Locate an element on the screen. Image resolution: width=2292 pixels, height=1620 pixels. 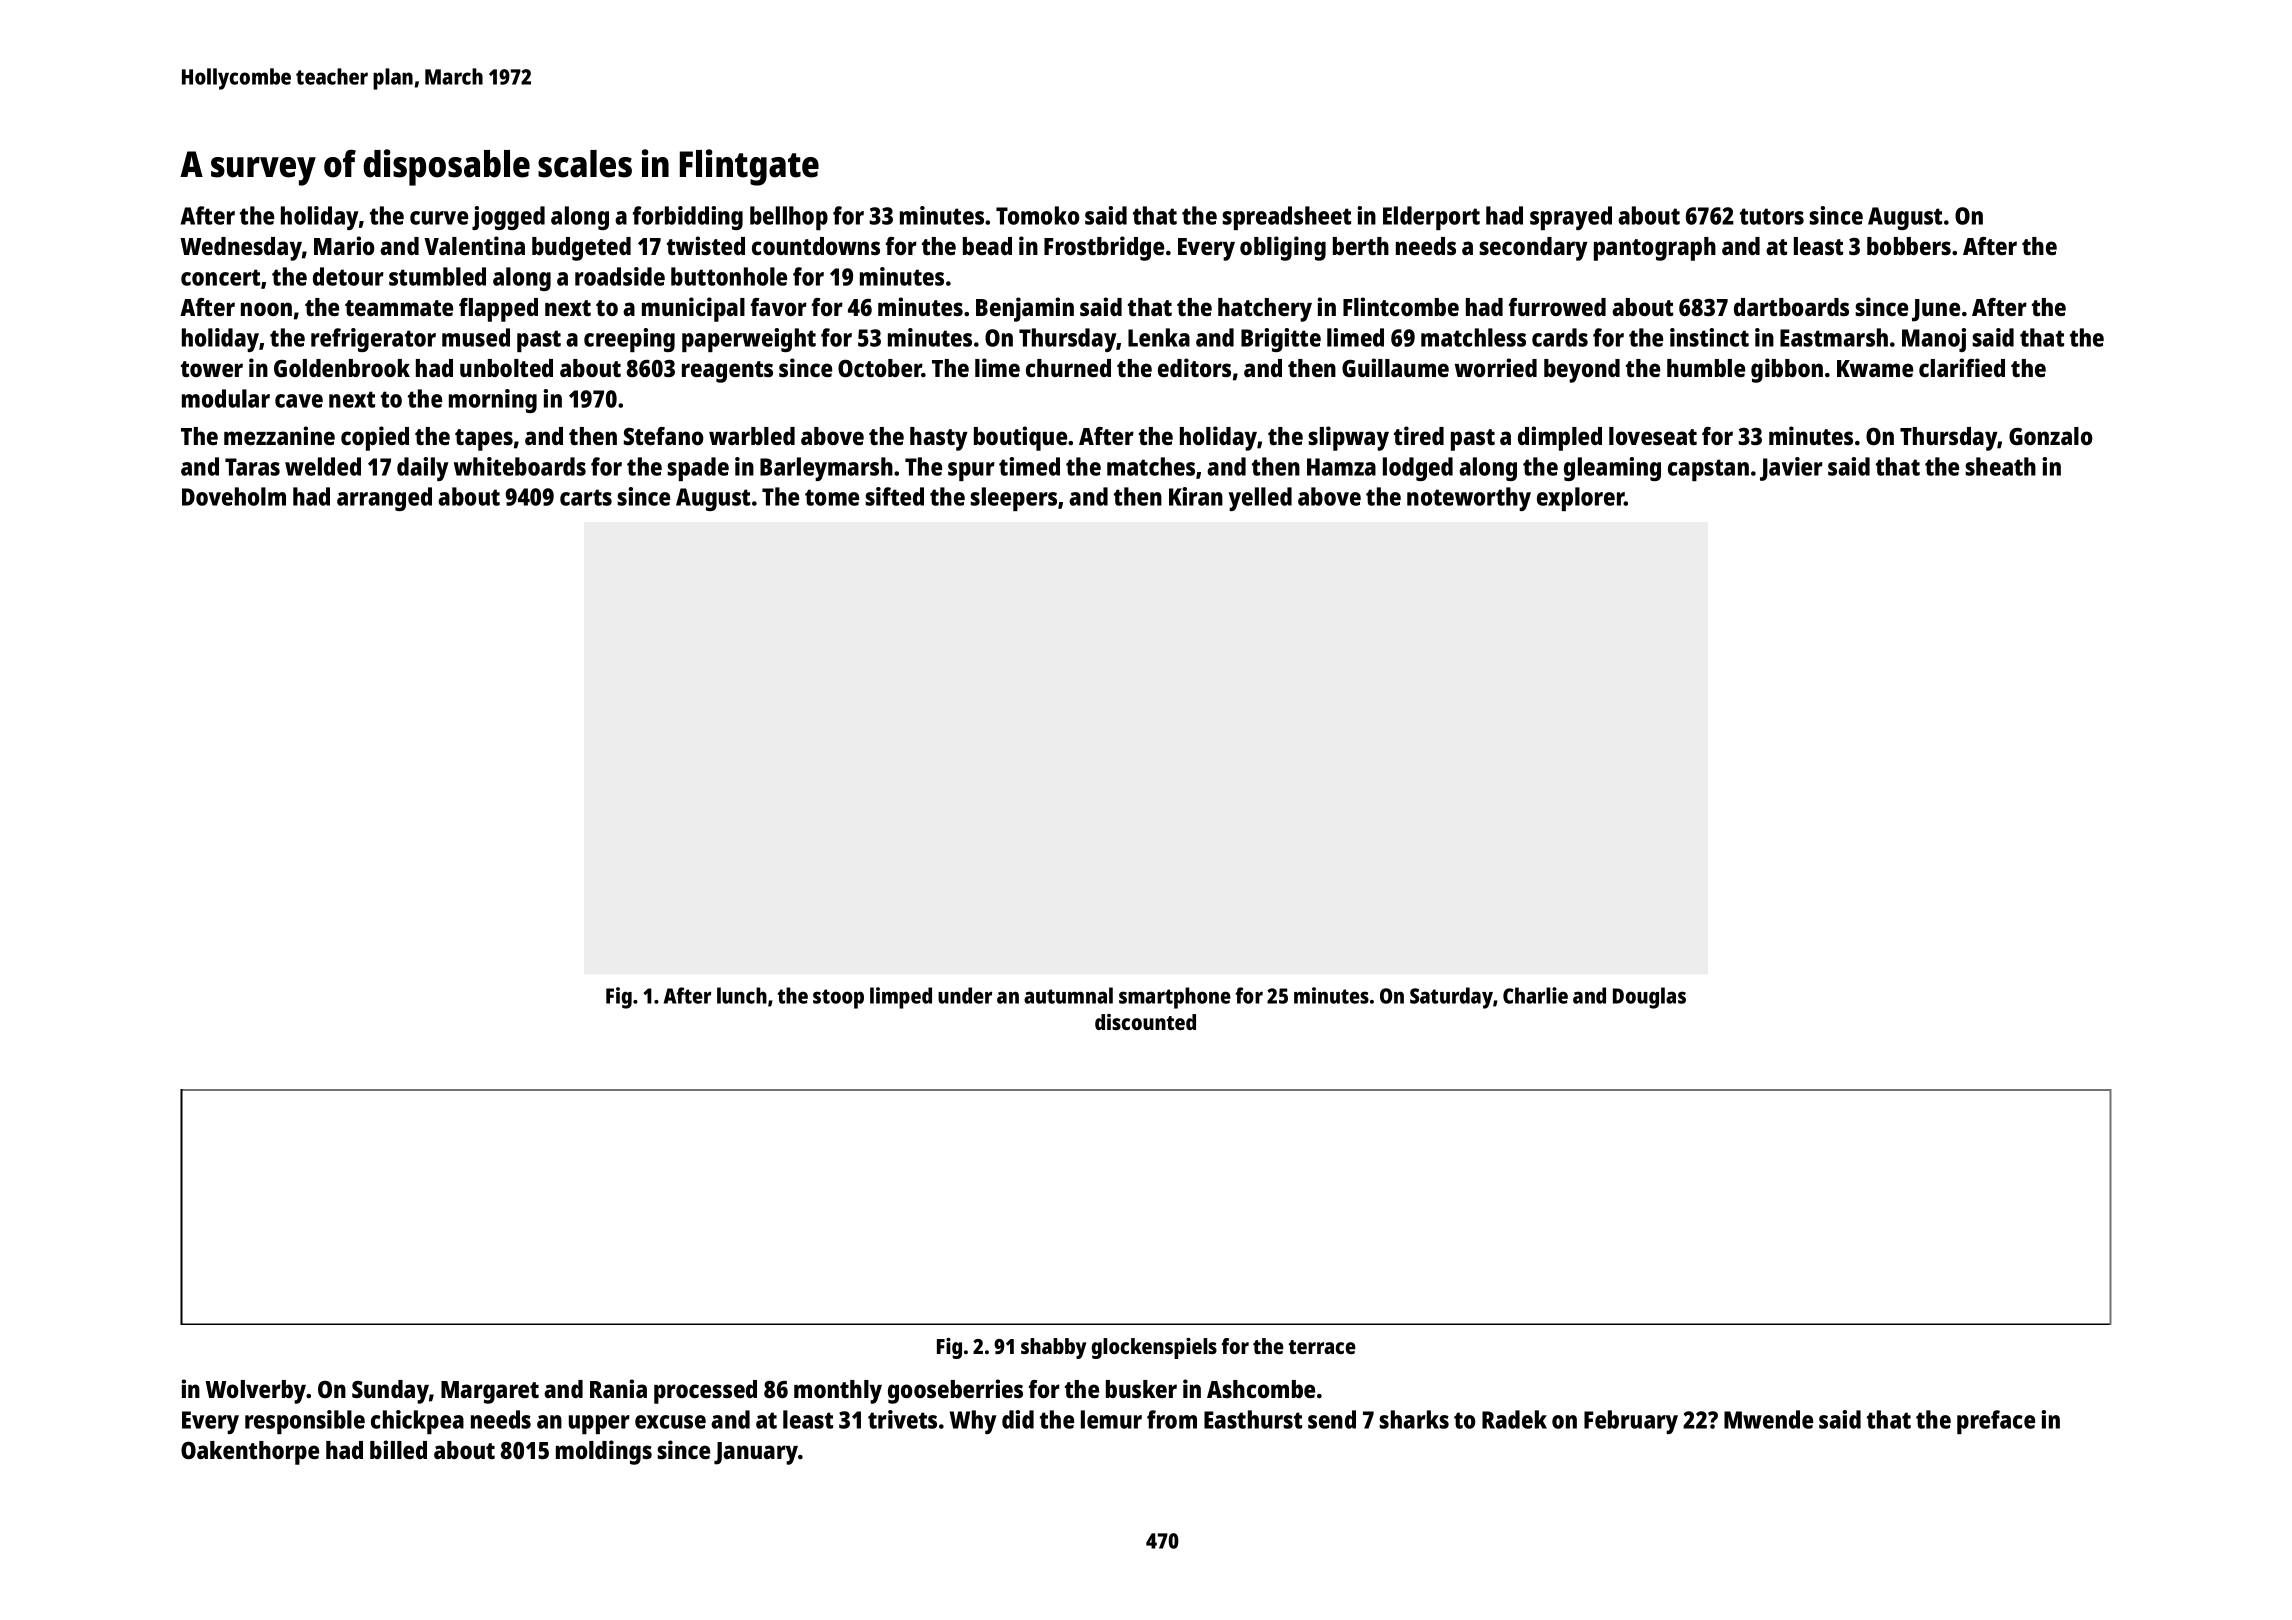
lunch is located at coordinates (742, 995).
